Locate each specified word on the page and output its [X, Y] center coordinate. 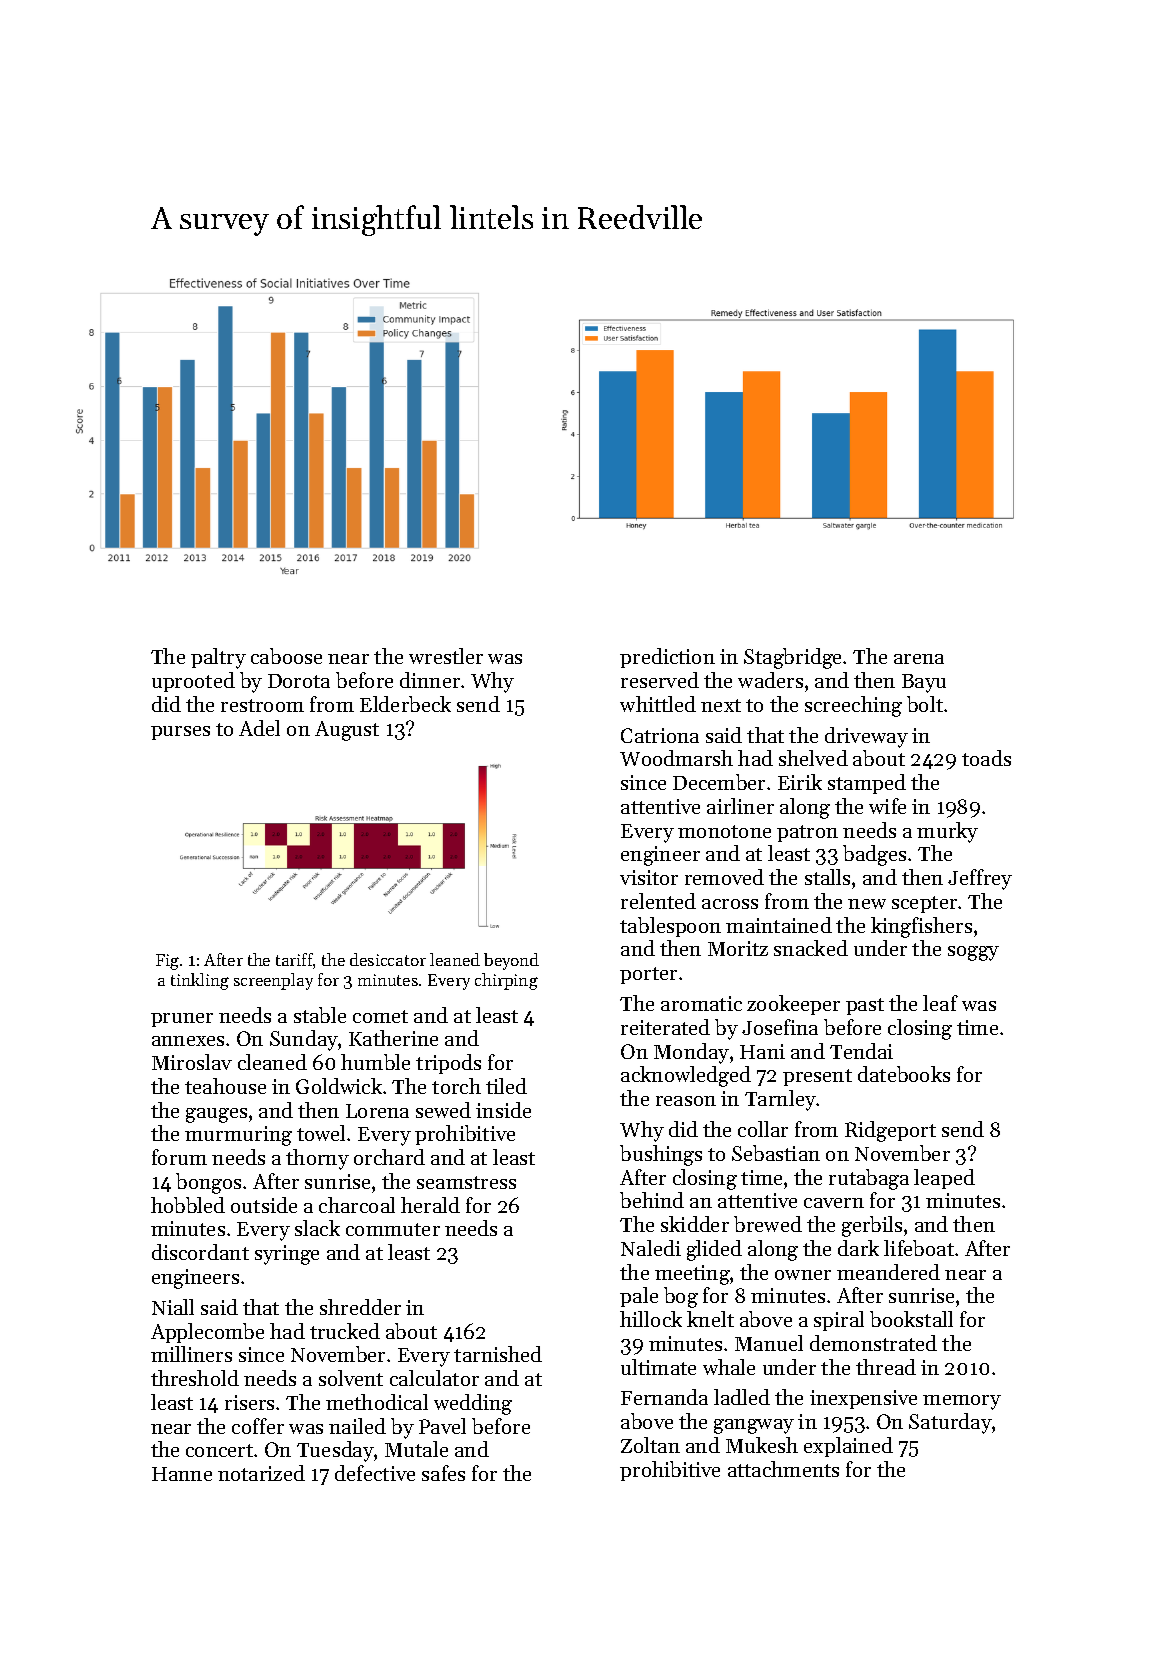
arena [919, 659]
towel [321, 1133]
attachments [783, 1469]
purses [180, 733]
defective [375, 1473]
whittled [658, 704]
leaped [944, 1179]
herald [430, 1205]
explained [848, 1447]
